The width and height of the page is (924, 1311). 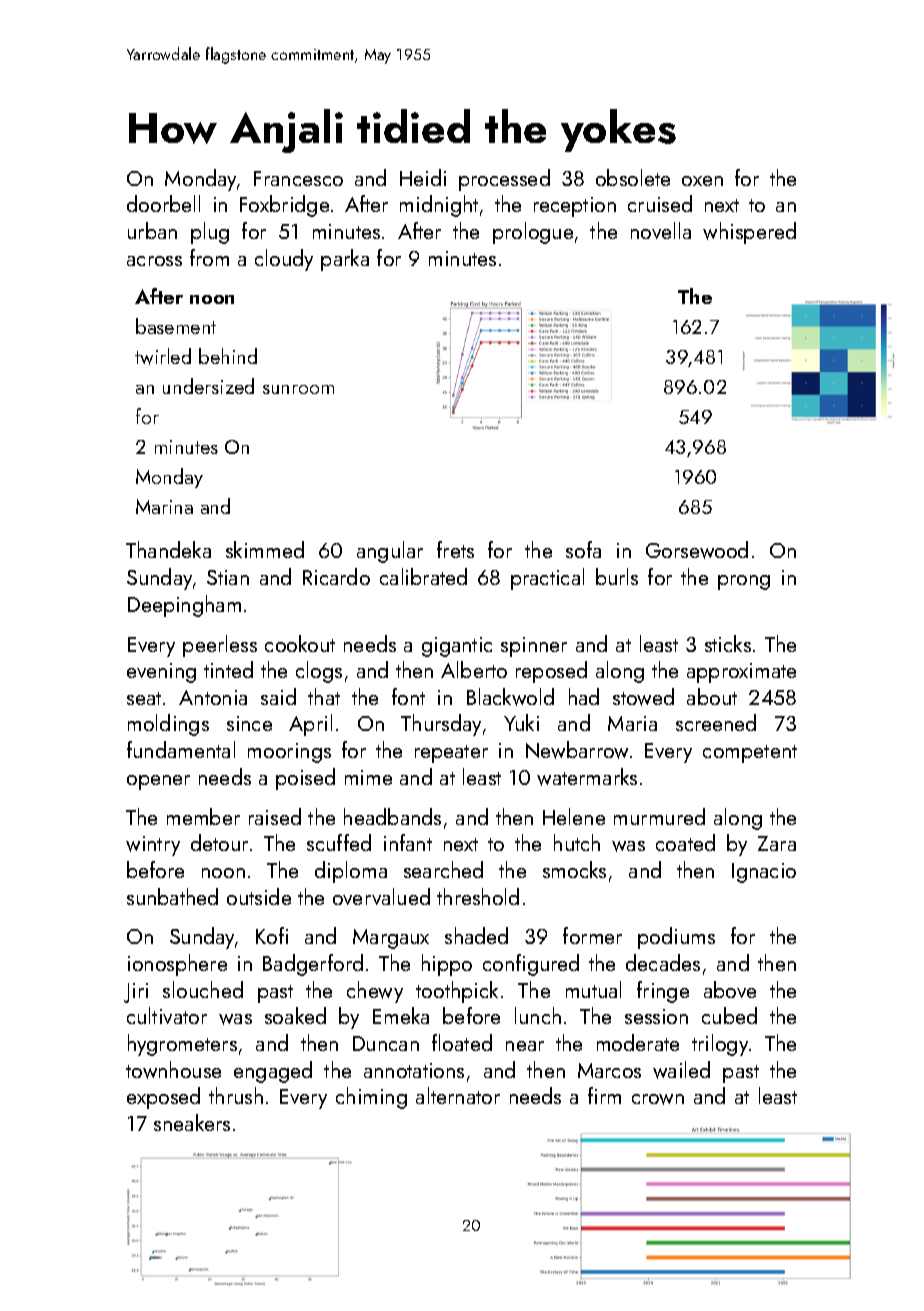 I want to click on oxen, so click(x=702, y=181).
